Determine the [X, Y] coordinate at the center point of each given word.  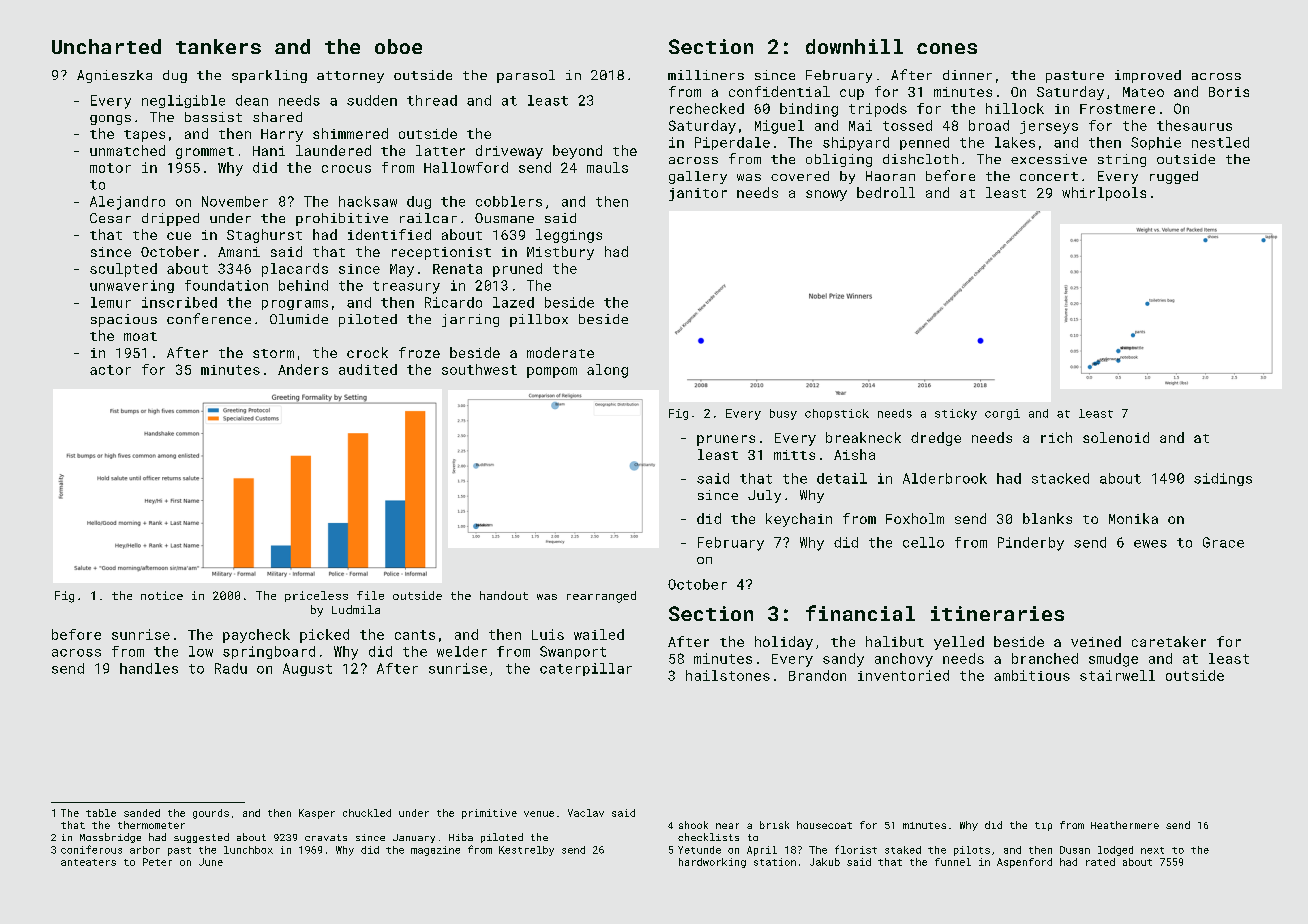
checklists [708, 837]
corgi [1002, 414]
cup [852, 94]
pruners [726, 440]
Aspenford [1024, 863]
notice [162, 595]
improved [1148, 76]
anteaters [88, 862]
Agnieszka [114, 76]
